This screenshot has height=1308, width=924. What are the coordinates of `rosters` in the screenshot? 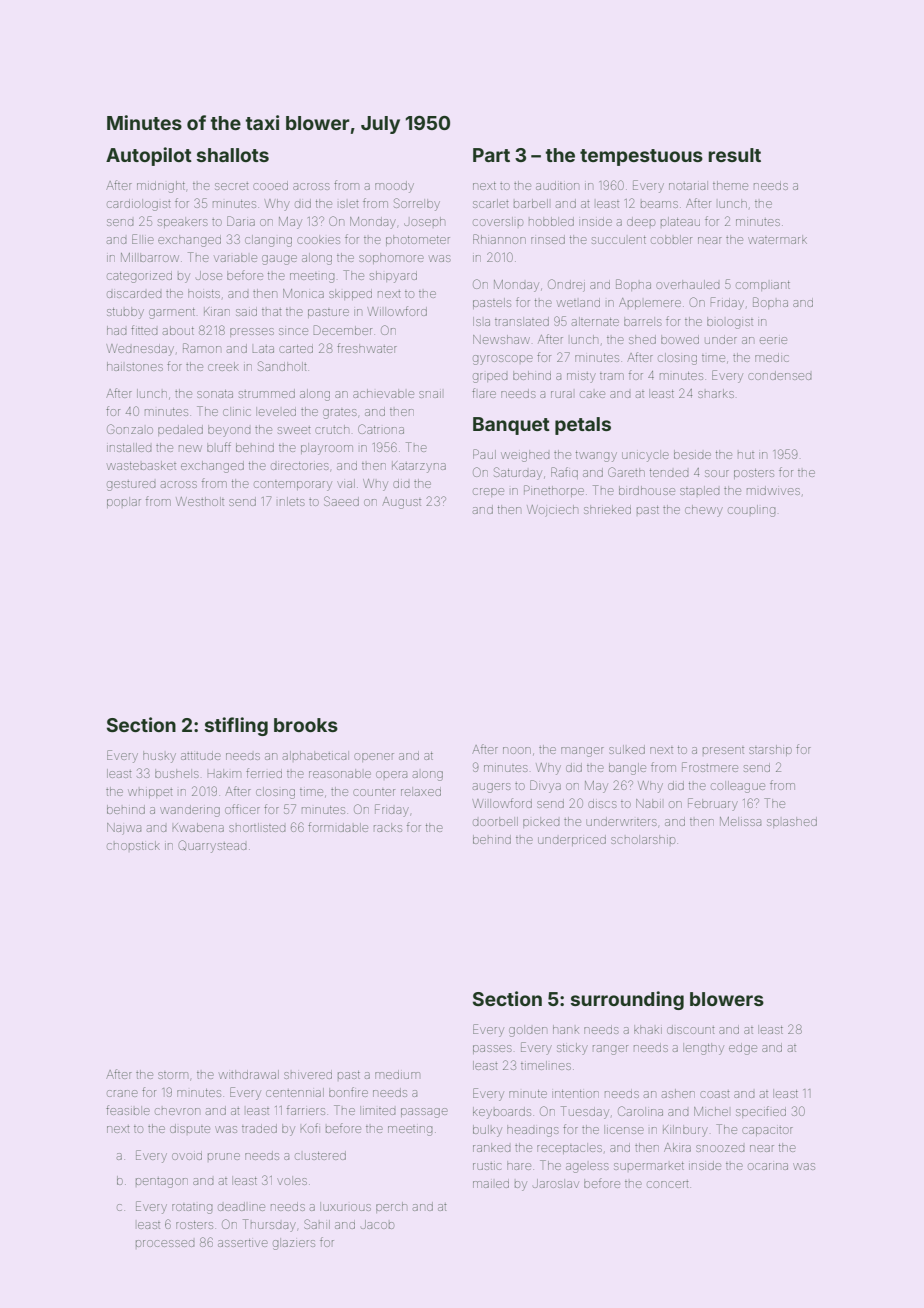 It's located at (194, 1225).
